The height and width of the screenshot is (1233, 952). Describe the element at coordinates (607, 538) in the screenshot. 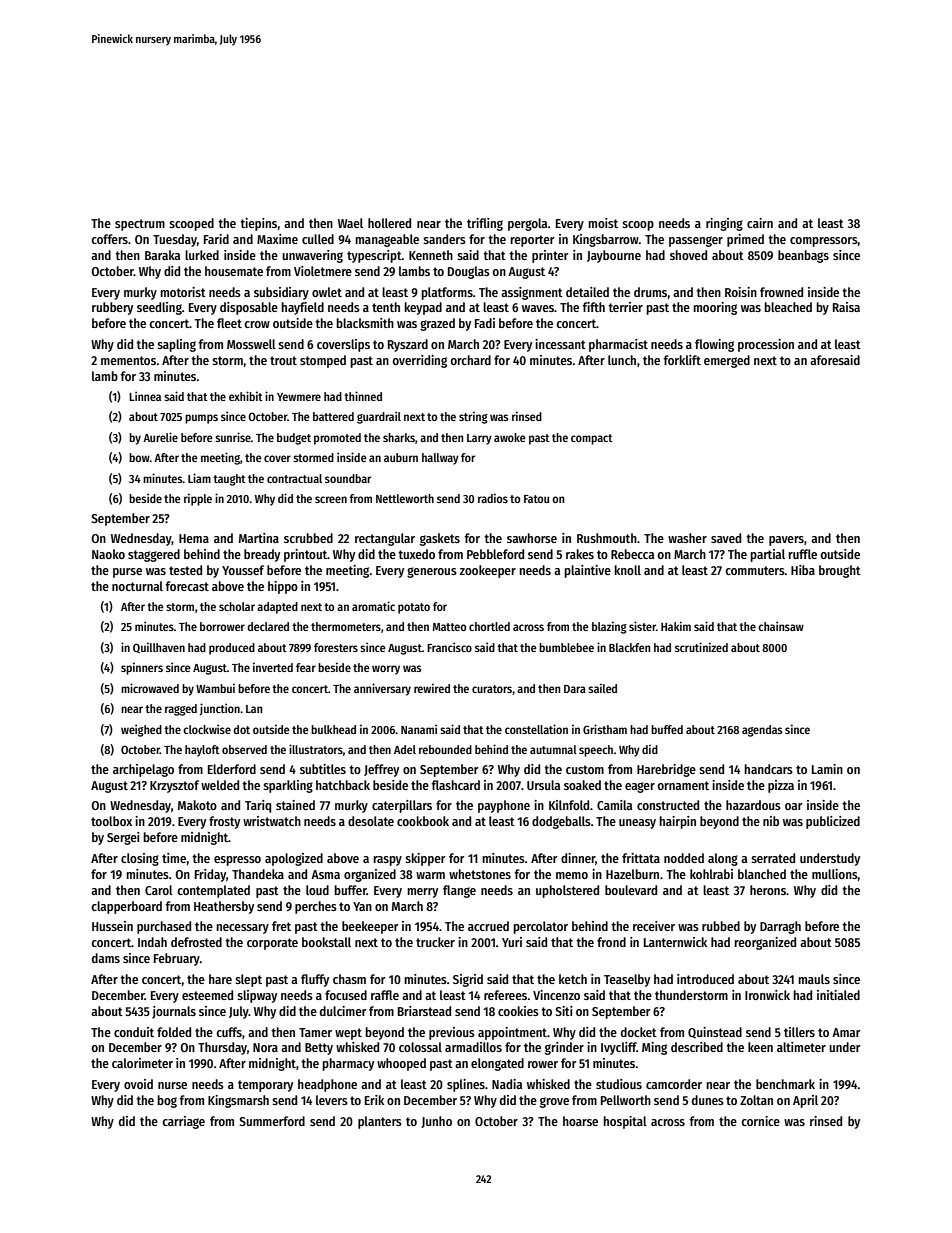

I see `Rushmouth` at that location.
